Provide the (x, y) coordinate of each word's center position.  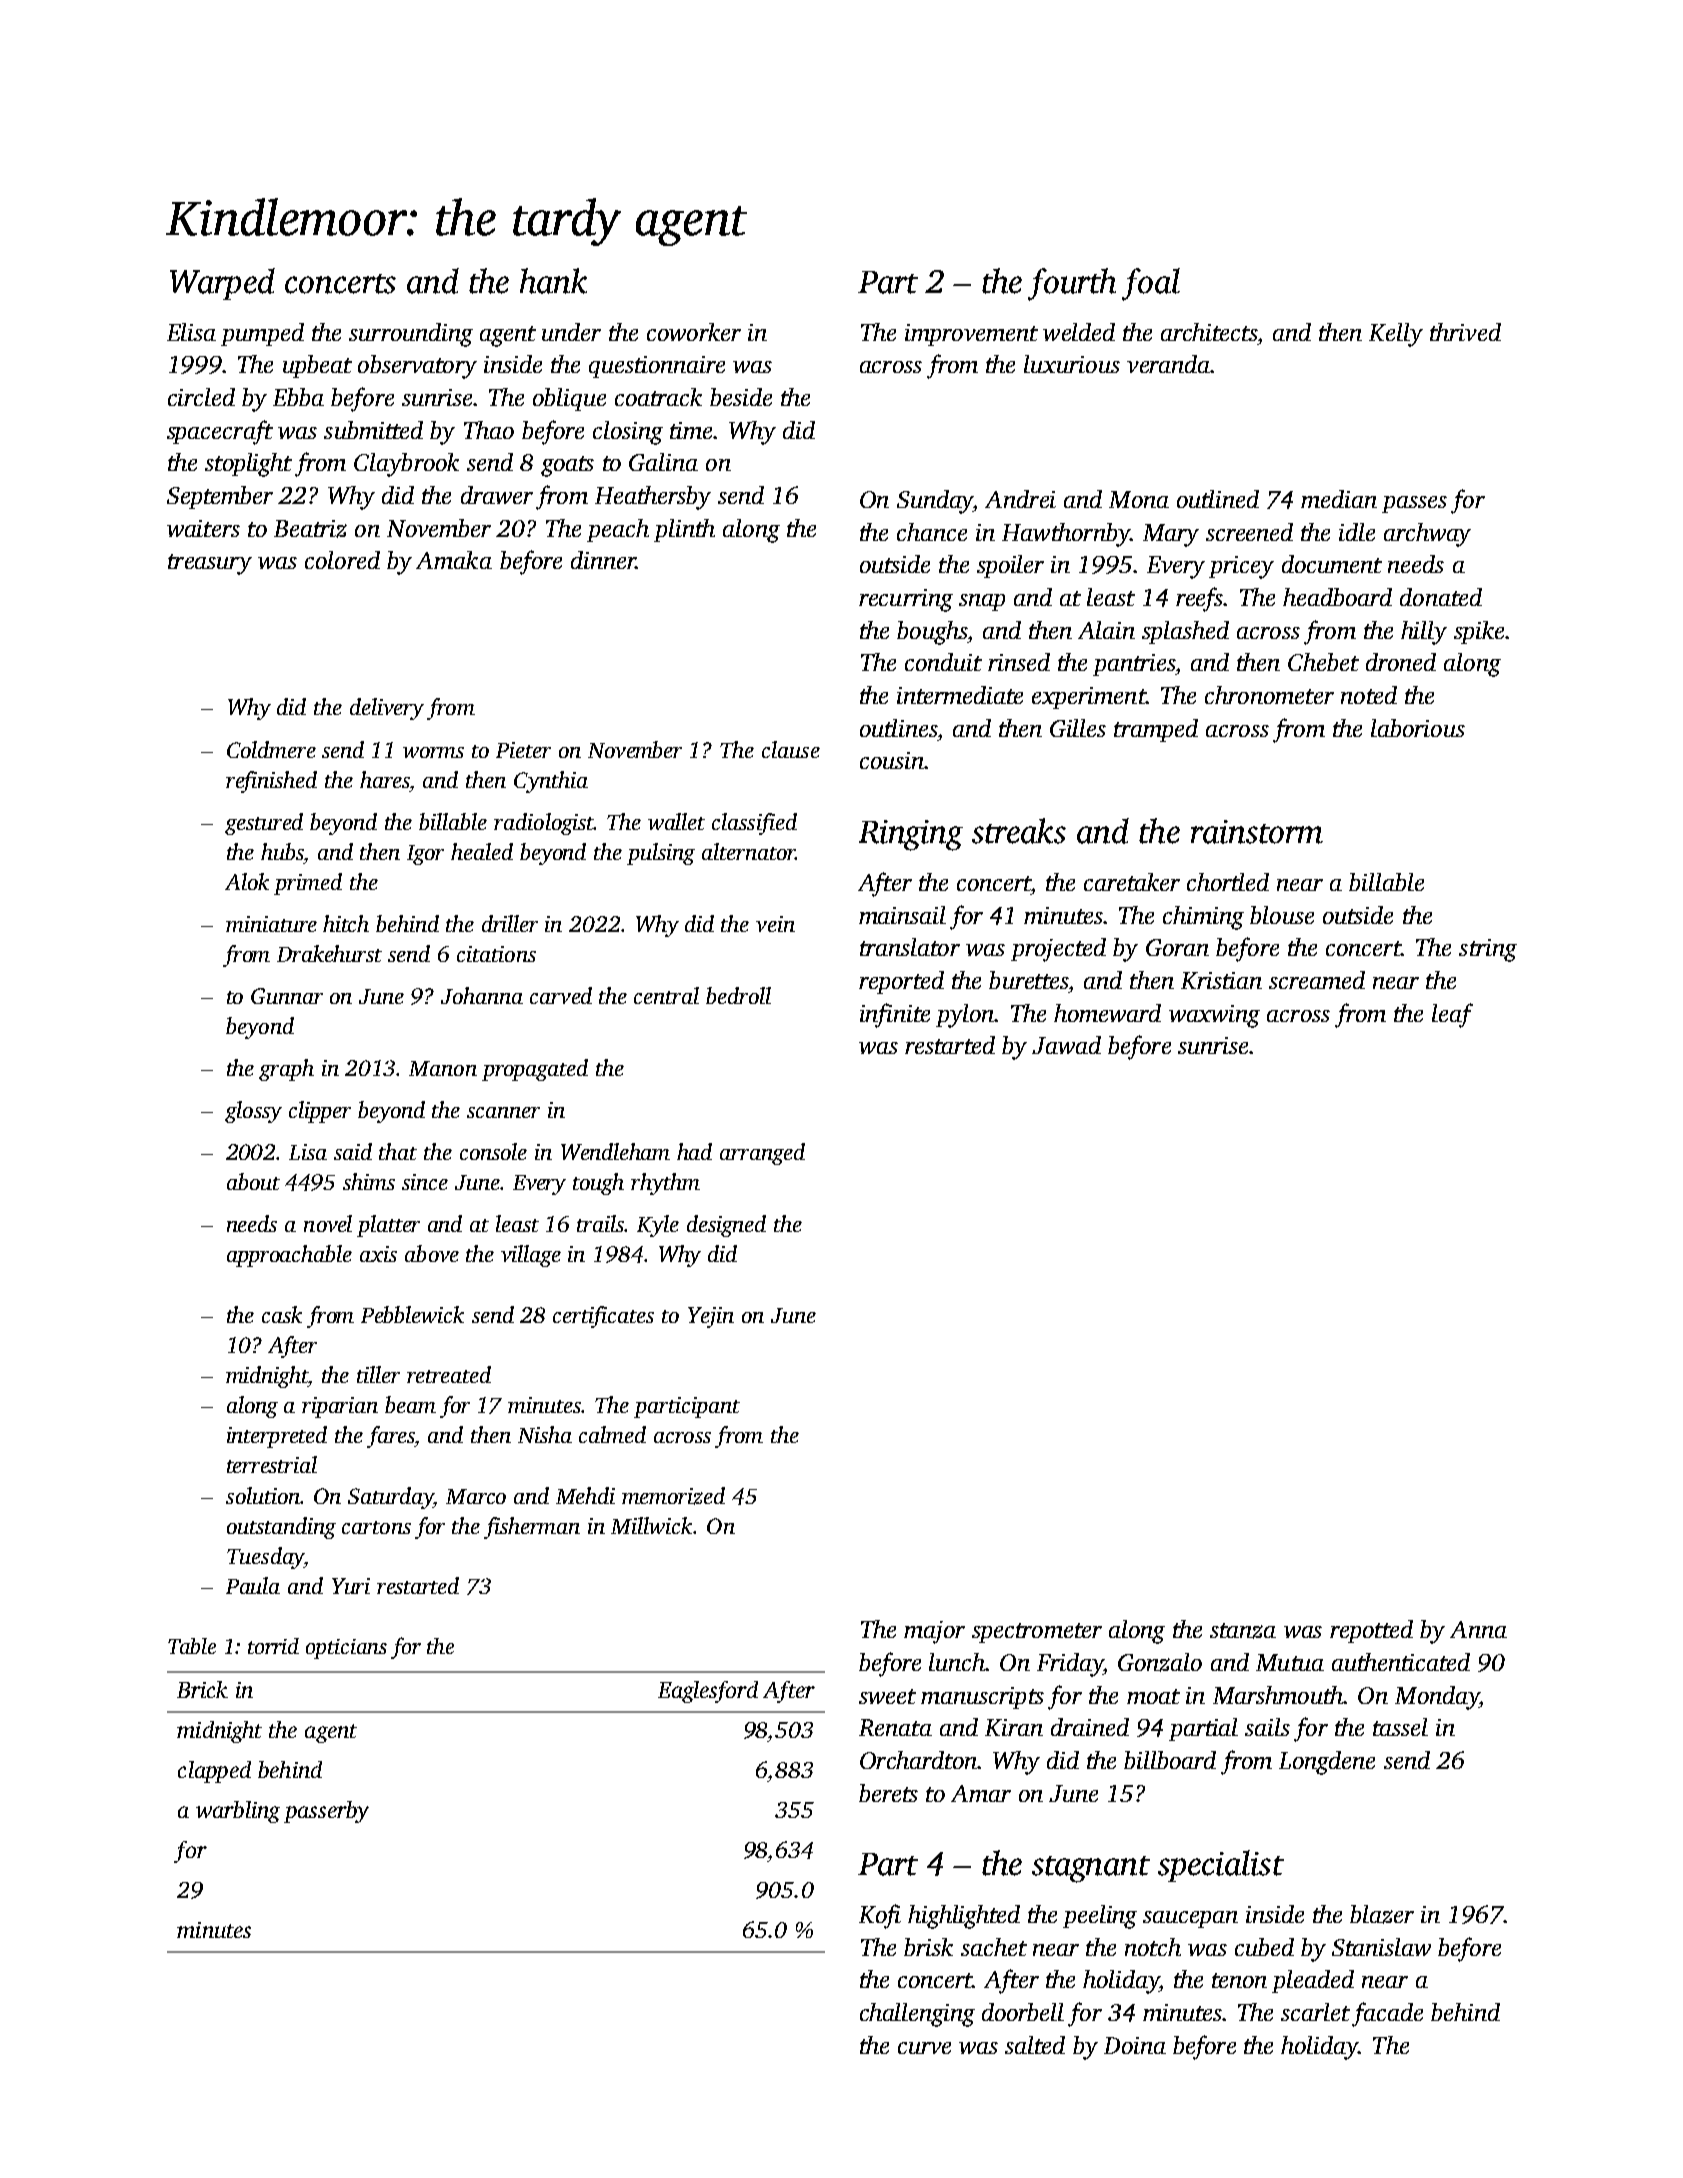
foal (1151, 284)
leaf (1452, 1015)
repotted (1371, 1631)
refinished (271, 782)
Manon (443, 1068)
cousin (892, 760)
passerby (326, 1812)
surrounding (411, 335)
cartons (376, 1527)
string (1488, 950)
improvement (971, 335)
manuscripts (982, 1698)
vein (775, 924)
